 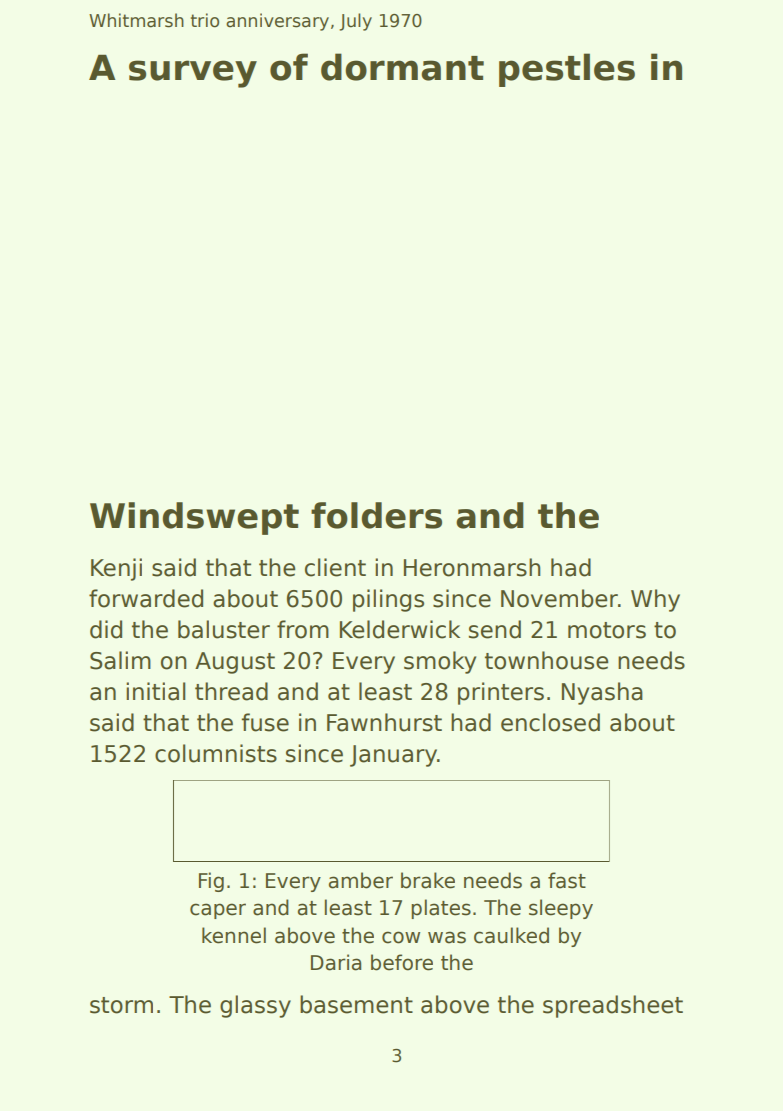 I want to click on townhouse, so click(x=546, y=660).
